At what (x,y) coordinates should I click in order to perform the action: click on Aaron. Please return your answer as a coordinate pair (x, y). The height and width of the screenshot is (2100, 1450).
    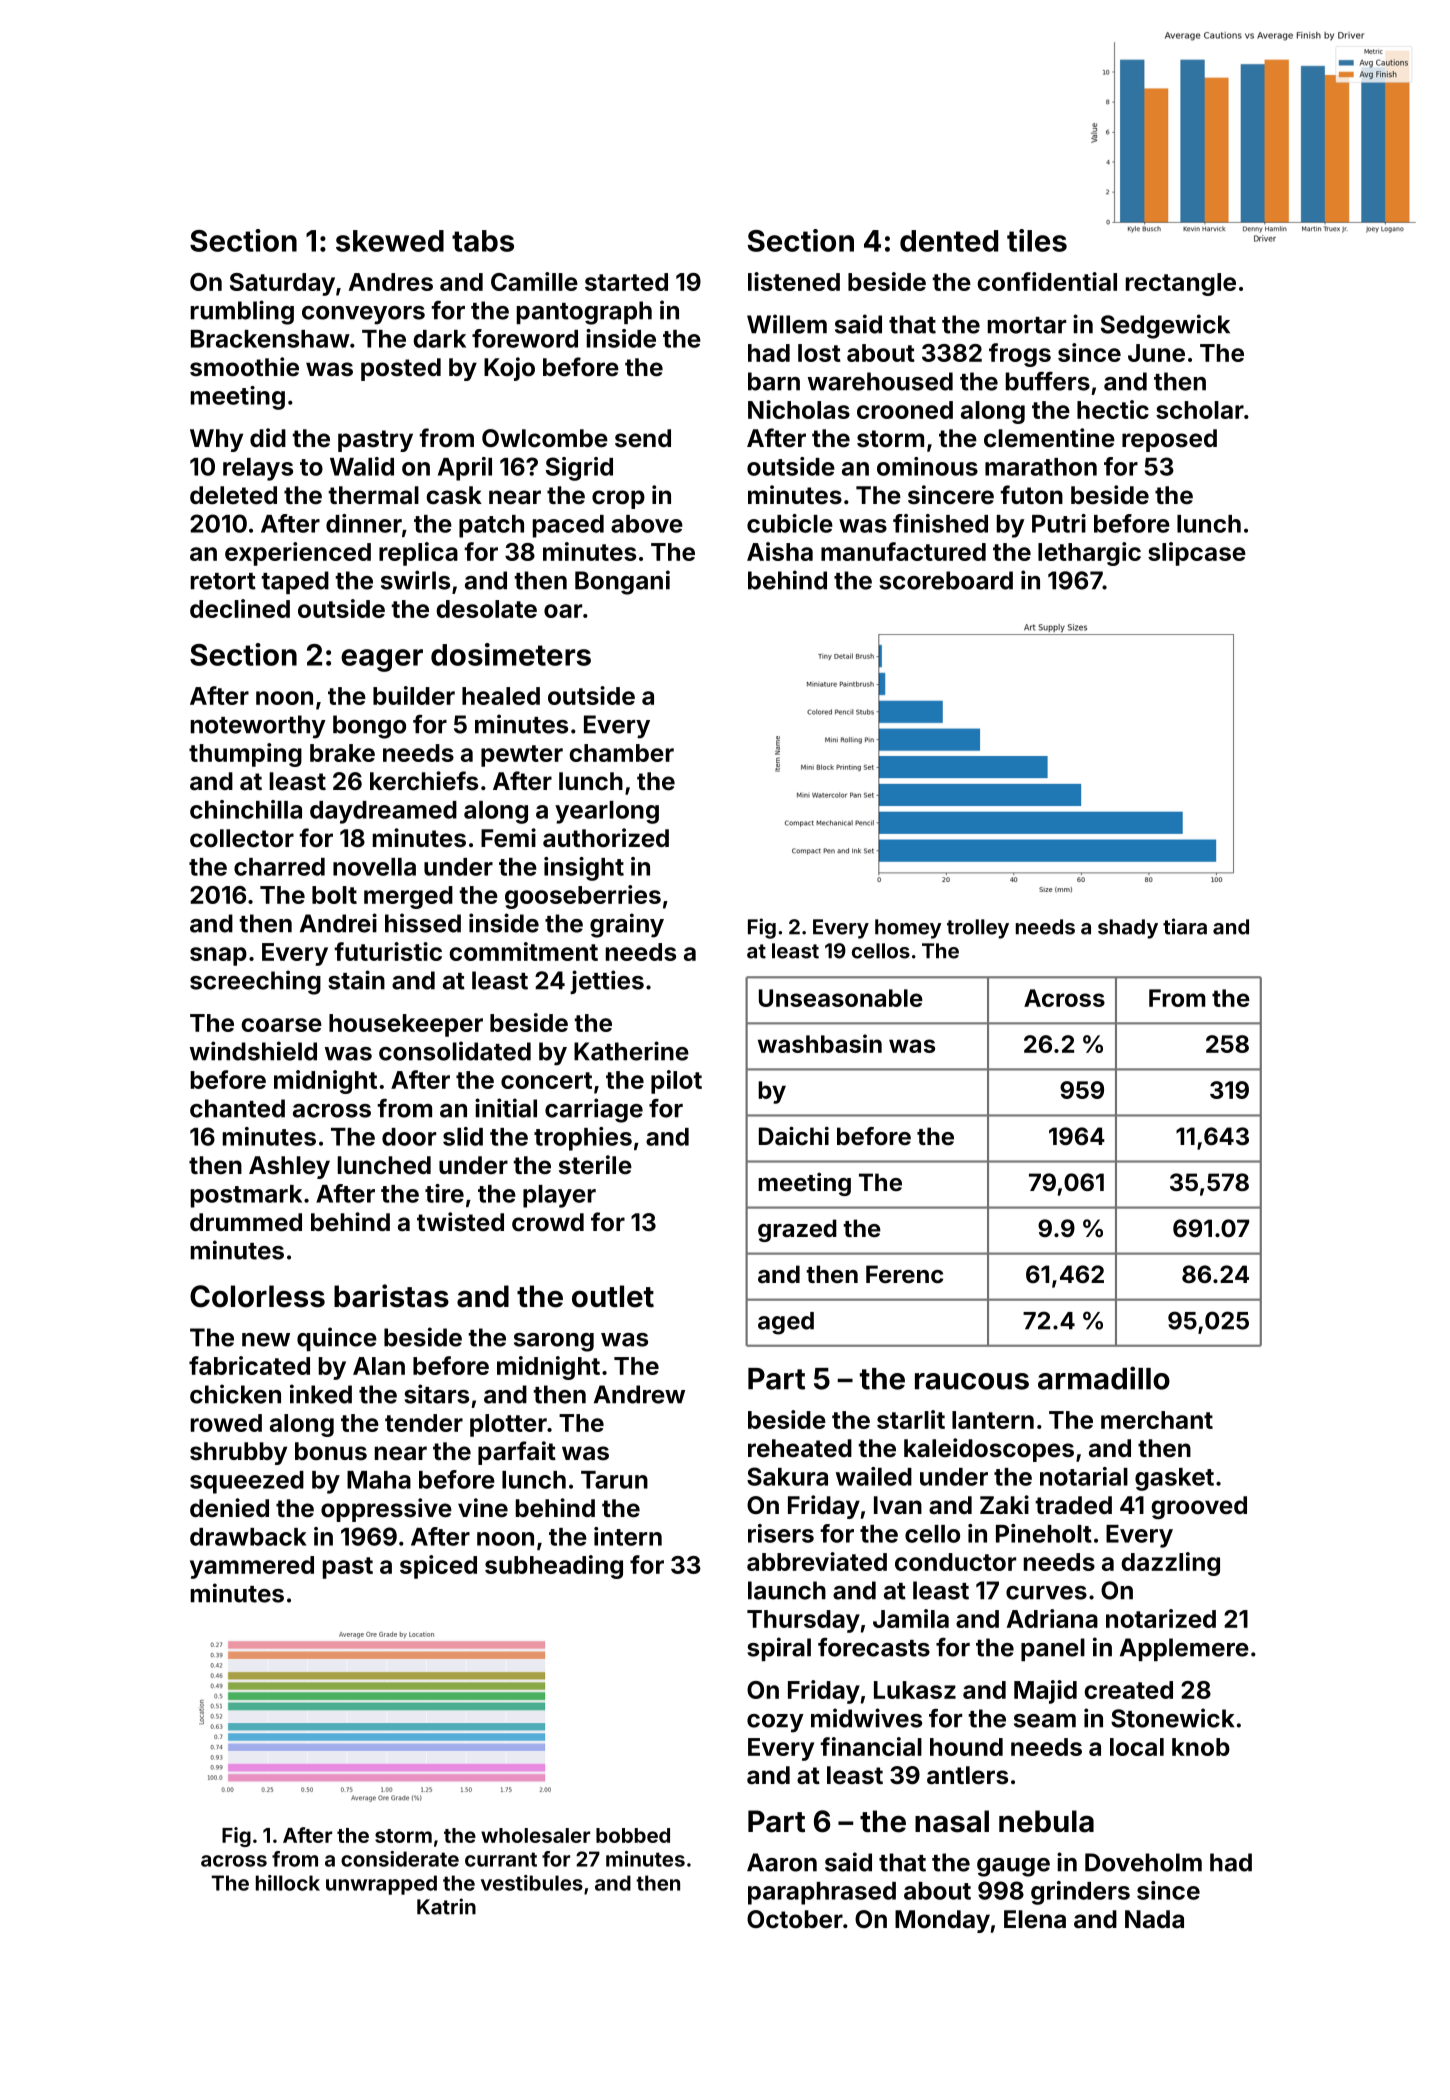
    Looking at the image, I should click on (782, 1862).
